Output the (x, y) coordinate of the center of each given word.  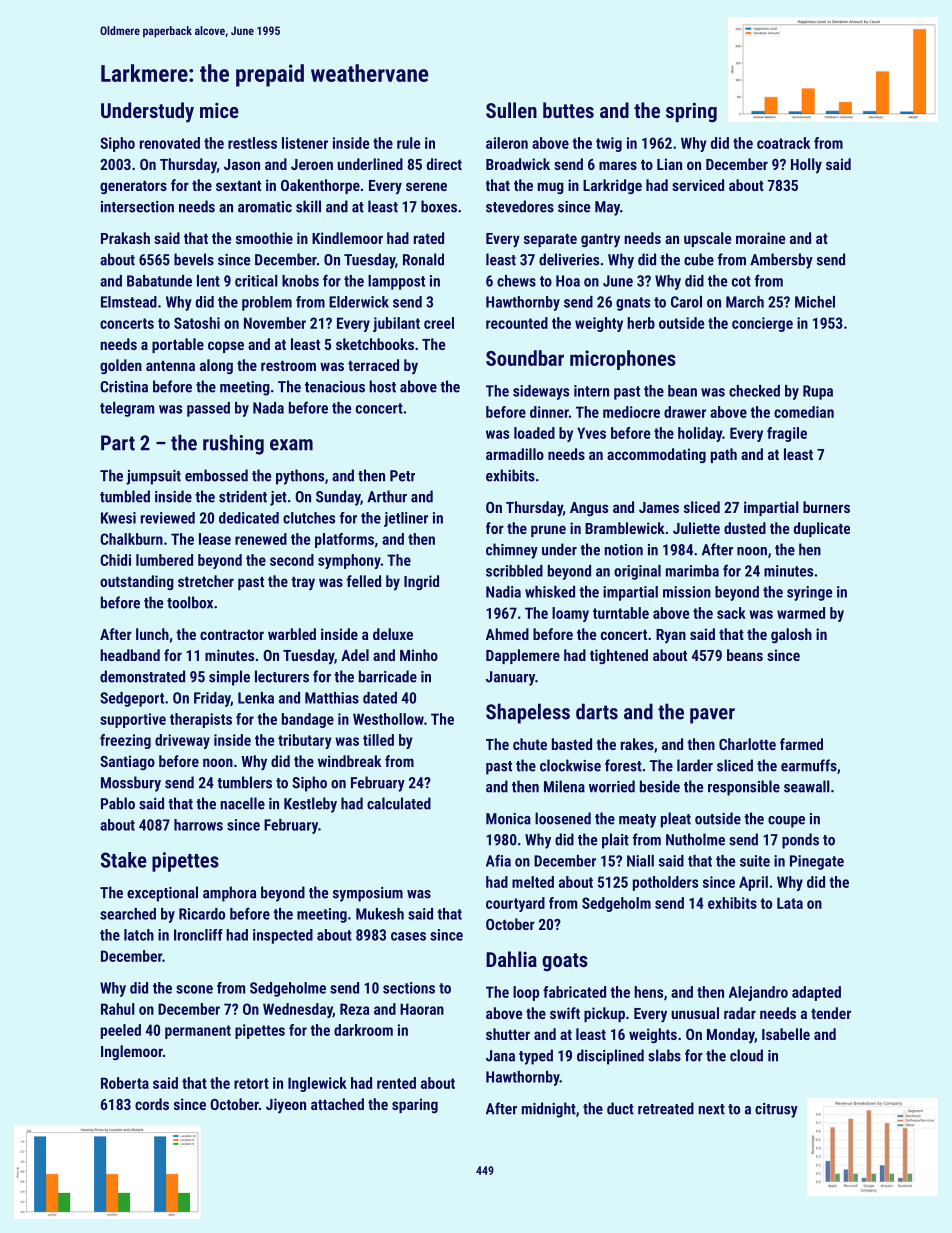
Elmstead (129, 302)
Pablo (118, 803)
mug (551, 188)
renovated (170, 143)
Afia (498, 860)
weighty (599, 324)
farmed (801, 744)
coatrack (783, 143)
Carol (686, 302)
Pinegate (817, 862)
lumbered (164, 560)
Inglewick (317, 1084)
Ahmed (507, 634)
